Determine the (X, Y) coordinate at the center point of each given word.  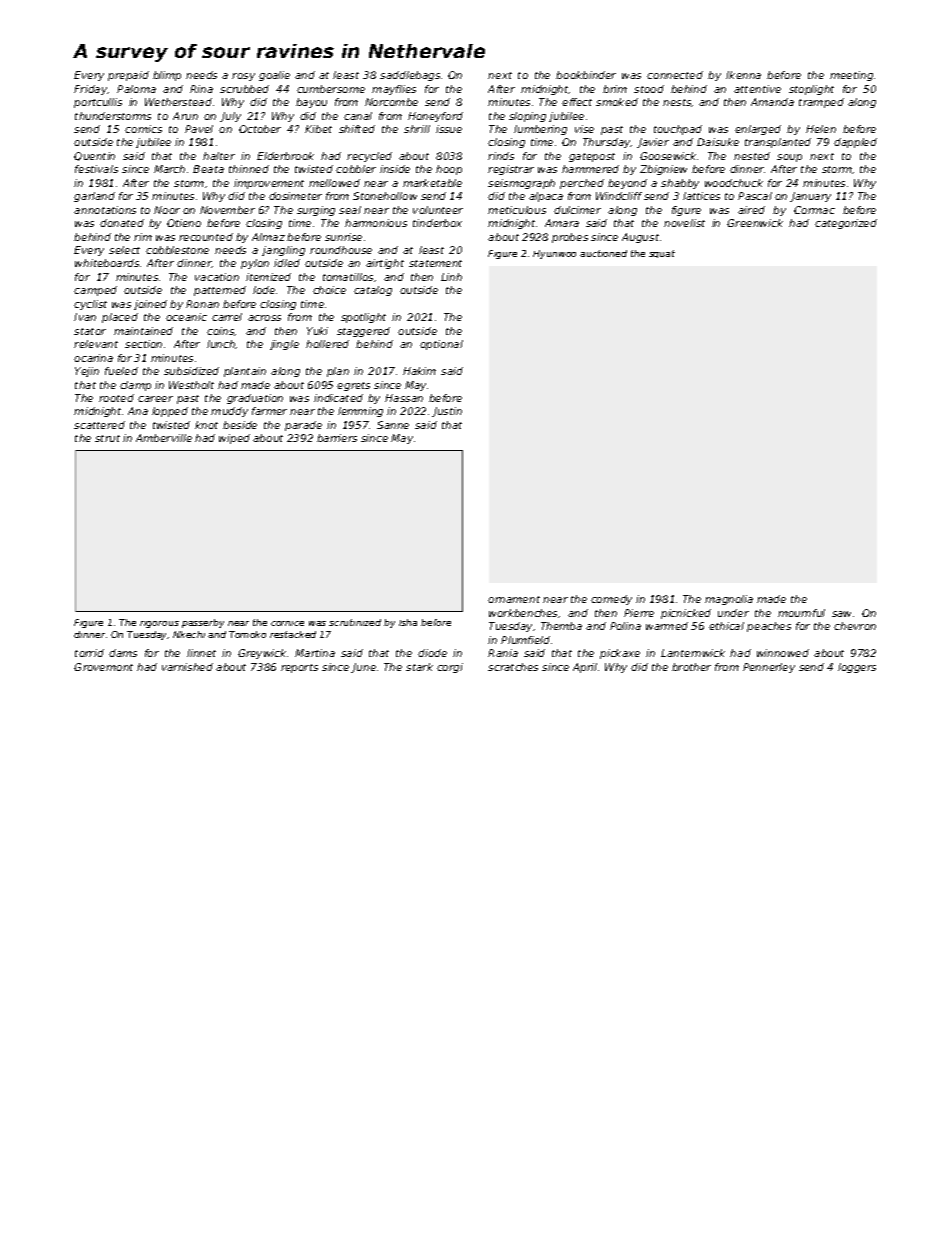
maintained (143, 331)
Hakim (419, 371)
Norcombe (391, 102)
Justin (447, 412)
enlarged (758, 130)
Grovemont (103, 667)
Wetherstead (178, 102)
